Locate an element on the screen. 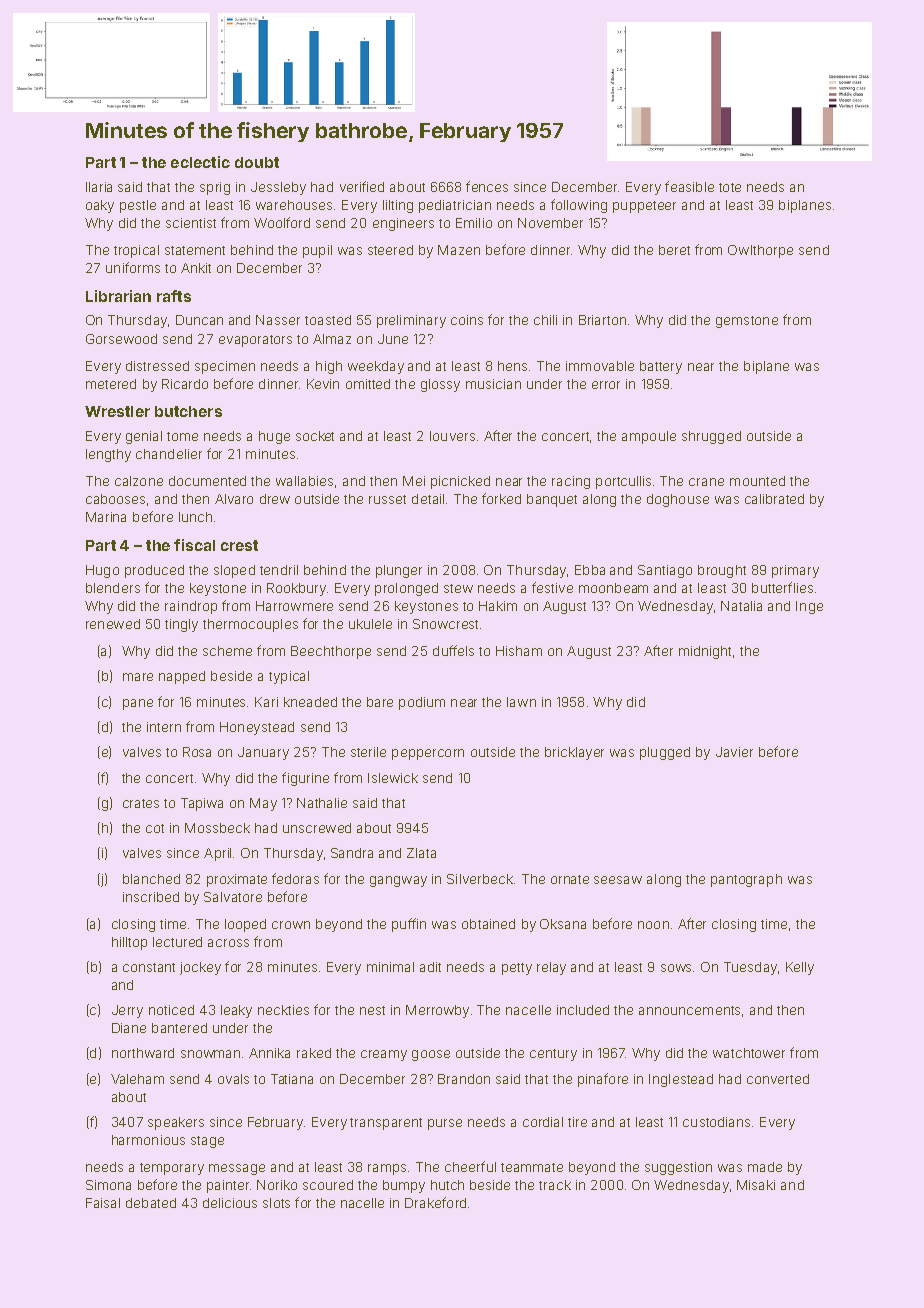 The width and height of the screenshot is (924, 1308). Noriko is located at coordinates (277, 1185).
